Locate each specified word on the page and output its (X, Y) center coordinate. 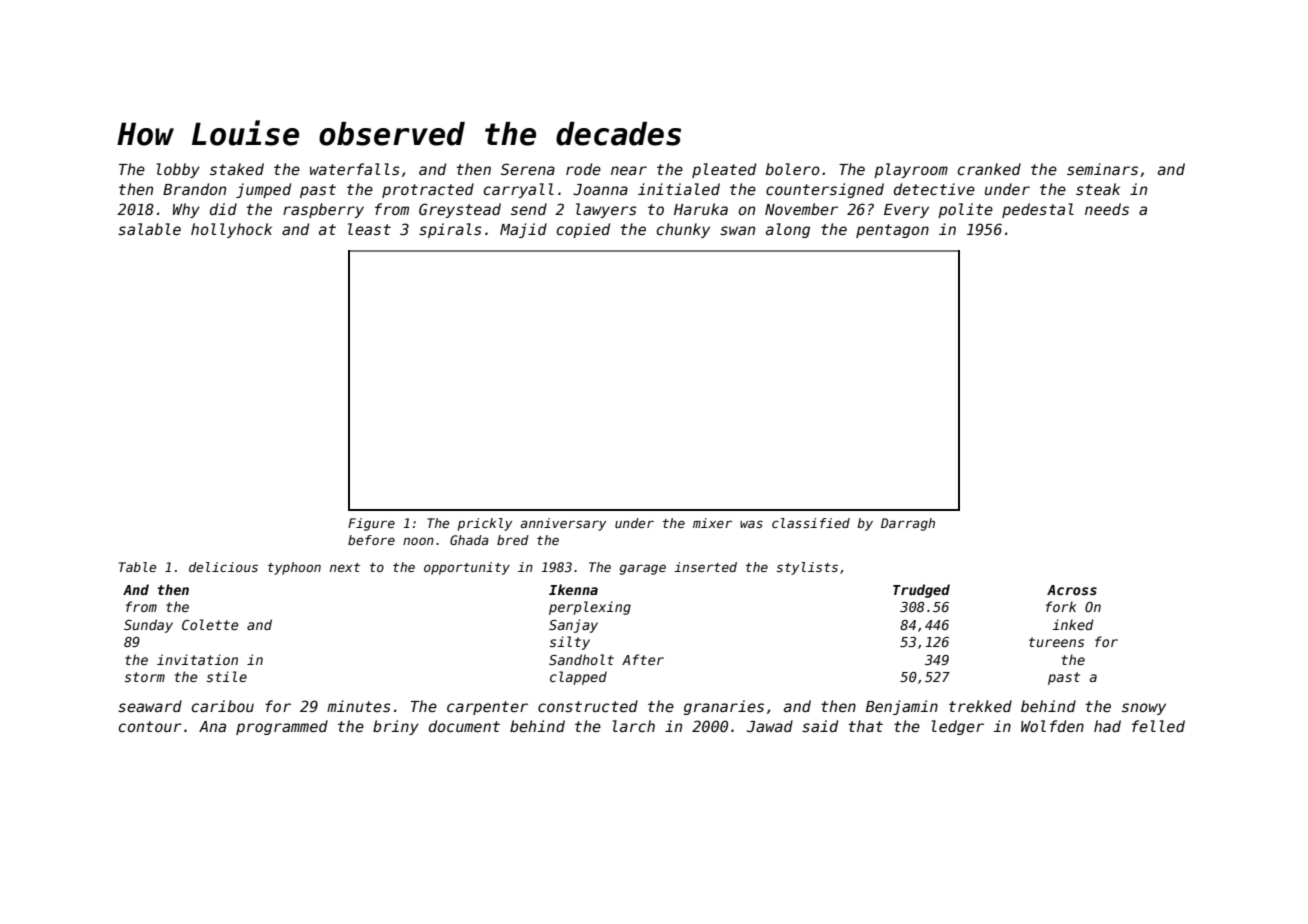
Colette (210, 624)
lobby (178, 170)
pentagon (892, 231)
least (369, 229)
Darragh (908, 524)
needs (1107, 209)
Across (1072, 590)
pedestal (1038, 210)
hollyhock (231, 230)
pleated (724, 170)
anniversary (563, 524)
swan (737, 230)
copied (583, 230)
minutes (359, 706)
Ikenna (573, 589)
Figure (371, 524)
